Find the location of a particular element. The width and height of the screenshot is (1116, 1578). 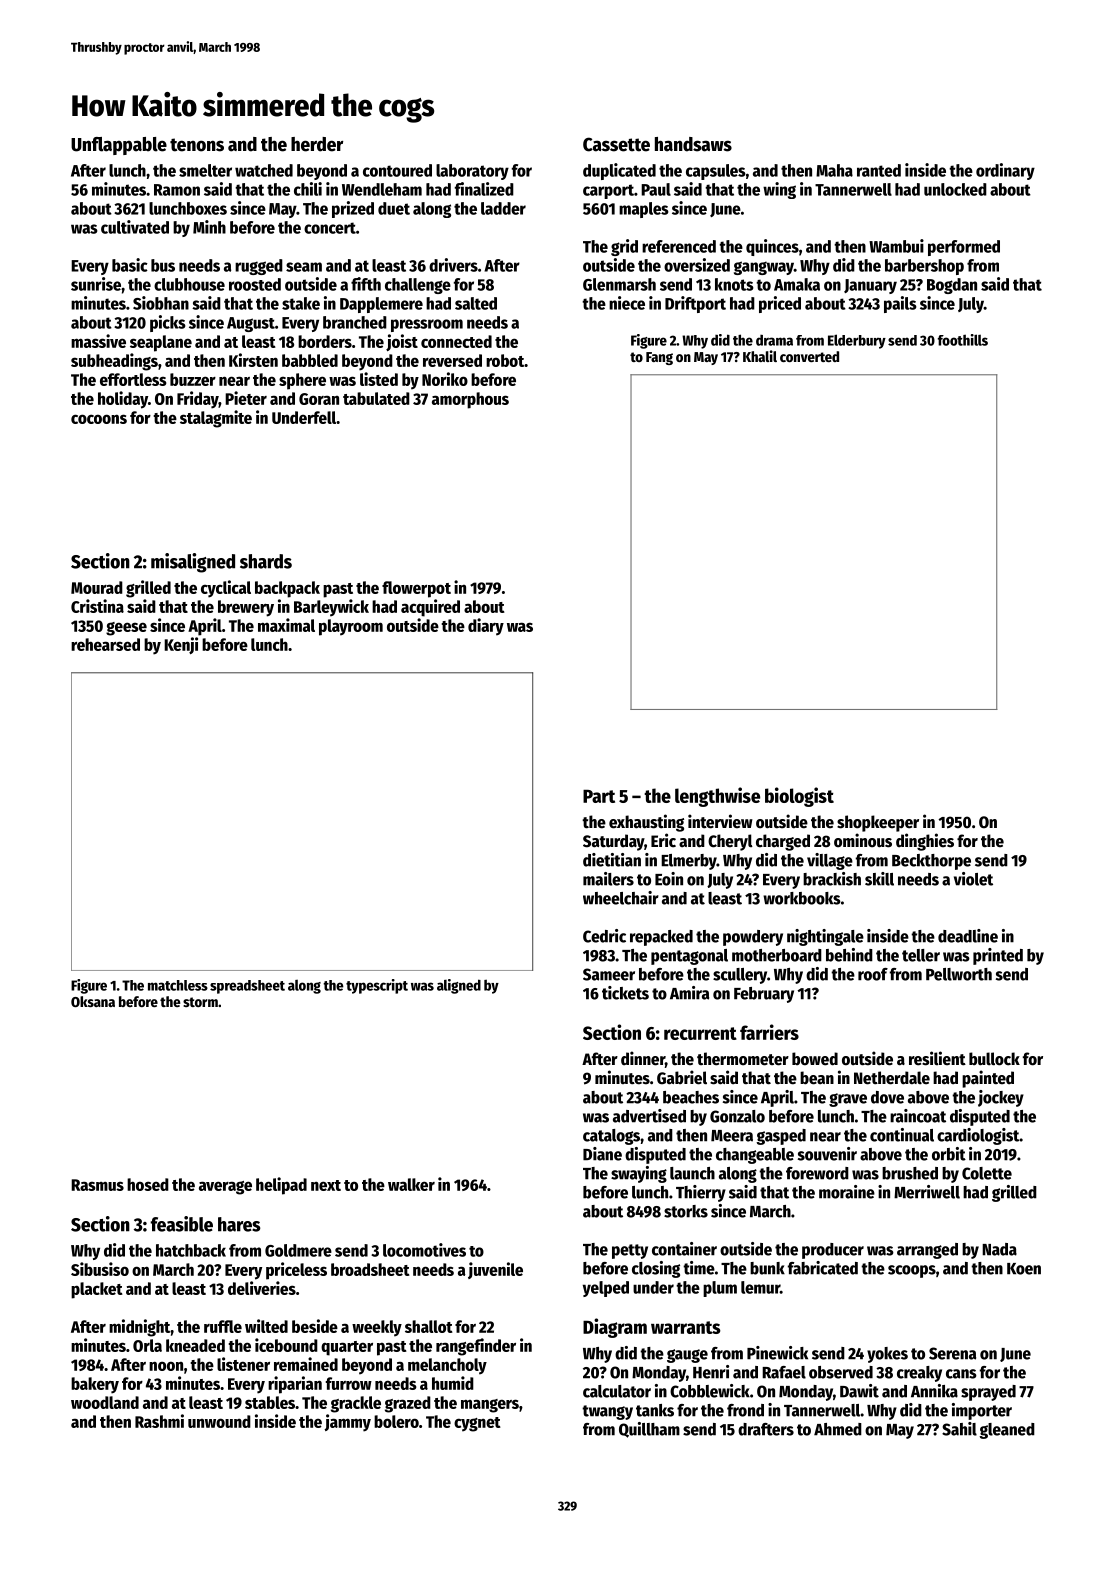

Dawit is located at coordinates (859, 1391).
